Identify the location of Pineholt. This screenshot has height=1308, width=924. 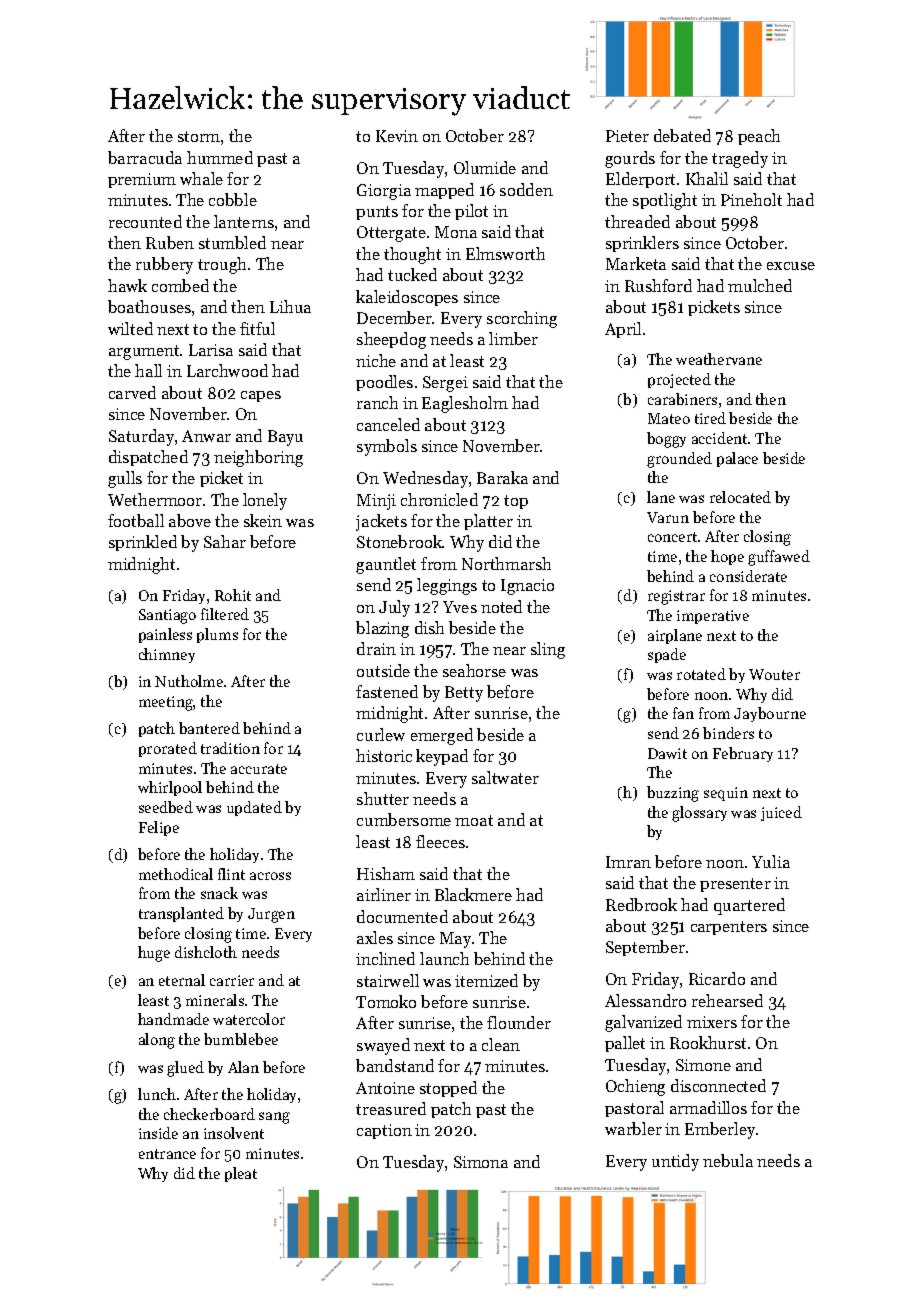
(751, 199).
